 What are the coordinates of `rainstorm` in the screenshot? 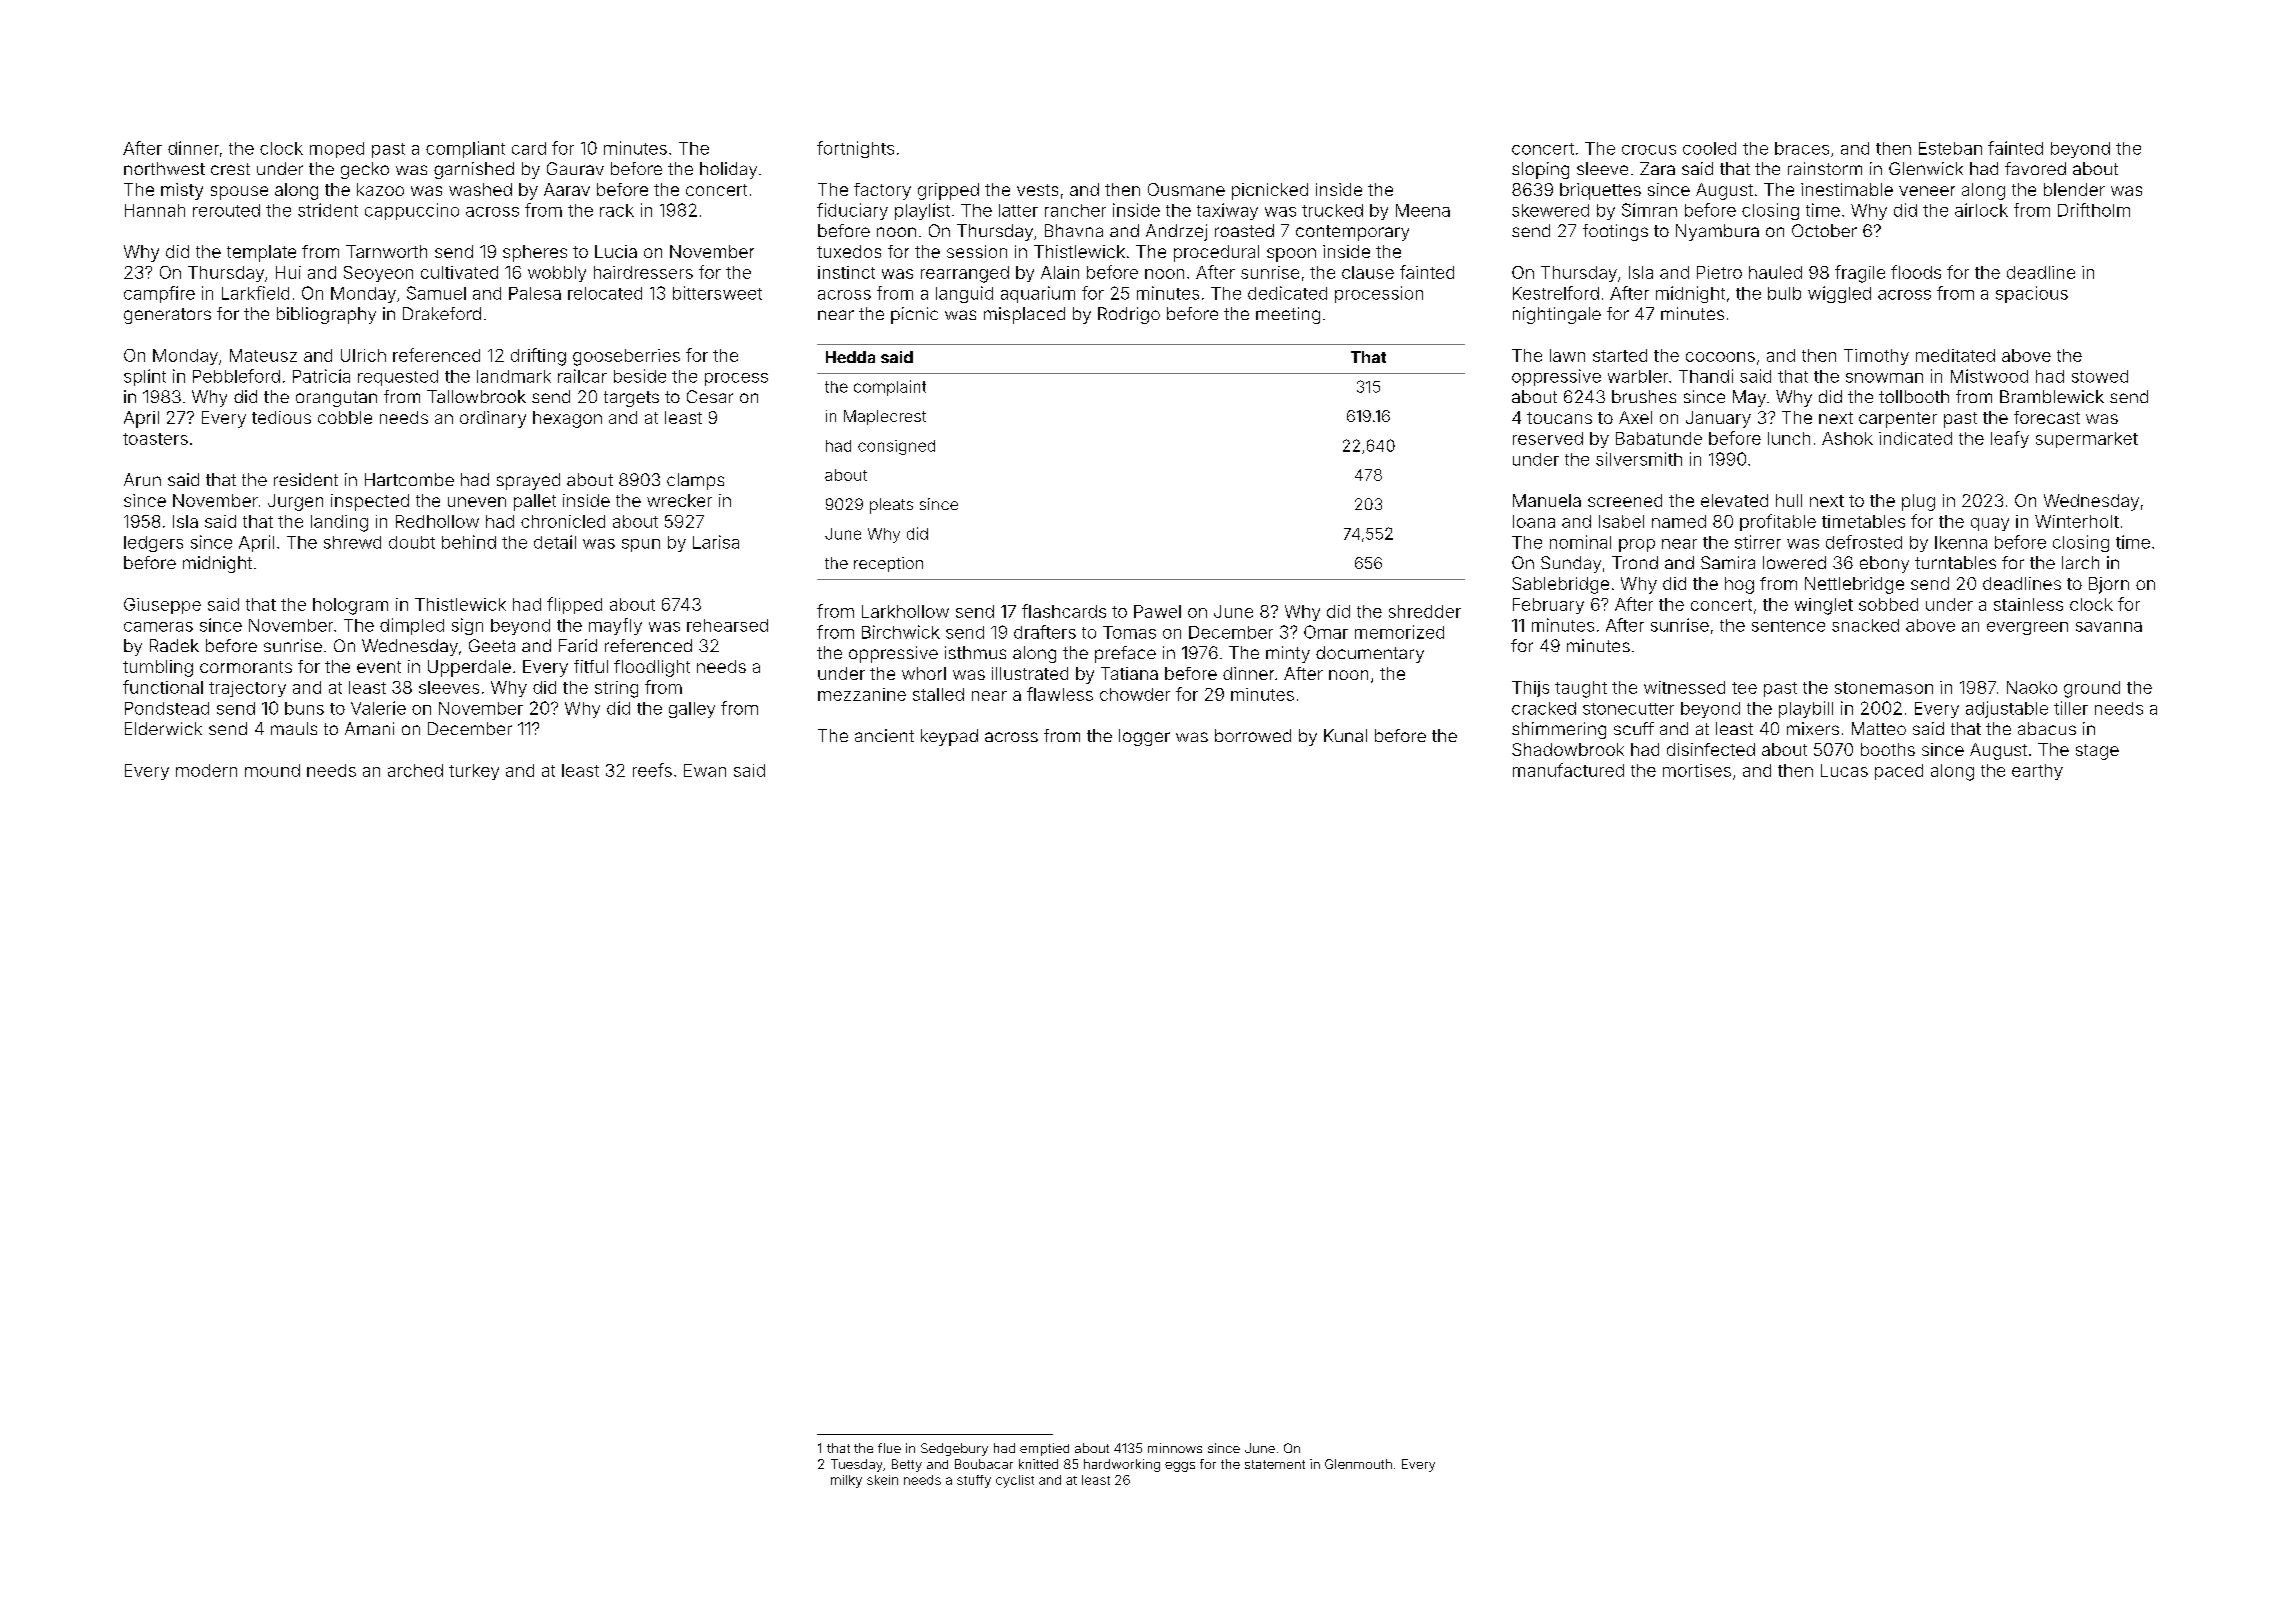 It's located at (1825, 168).
